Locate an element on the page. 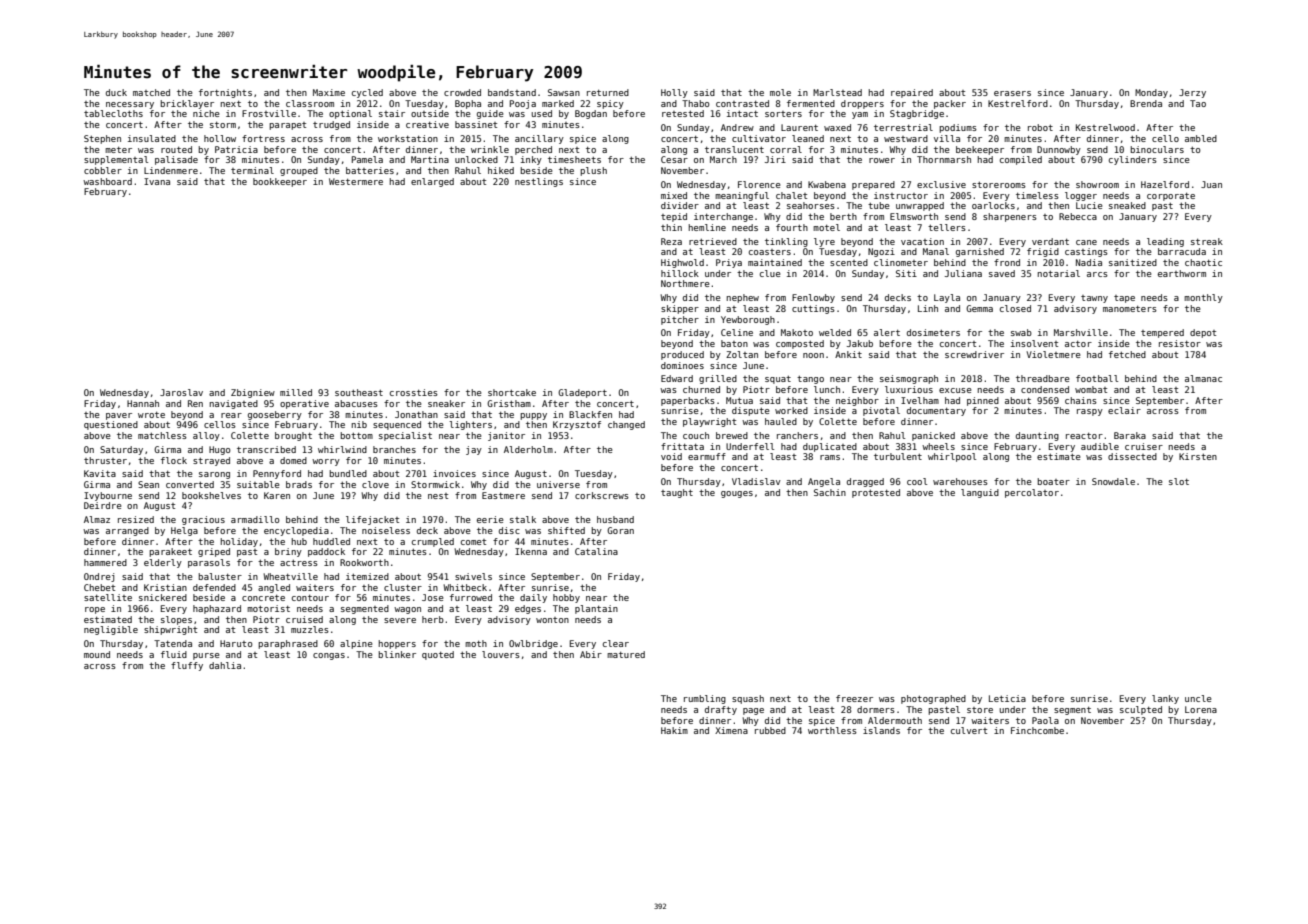 The width and height of the image is (1308, 924). Hakim is located at coordinates (674, 730).
